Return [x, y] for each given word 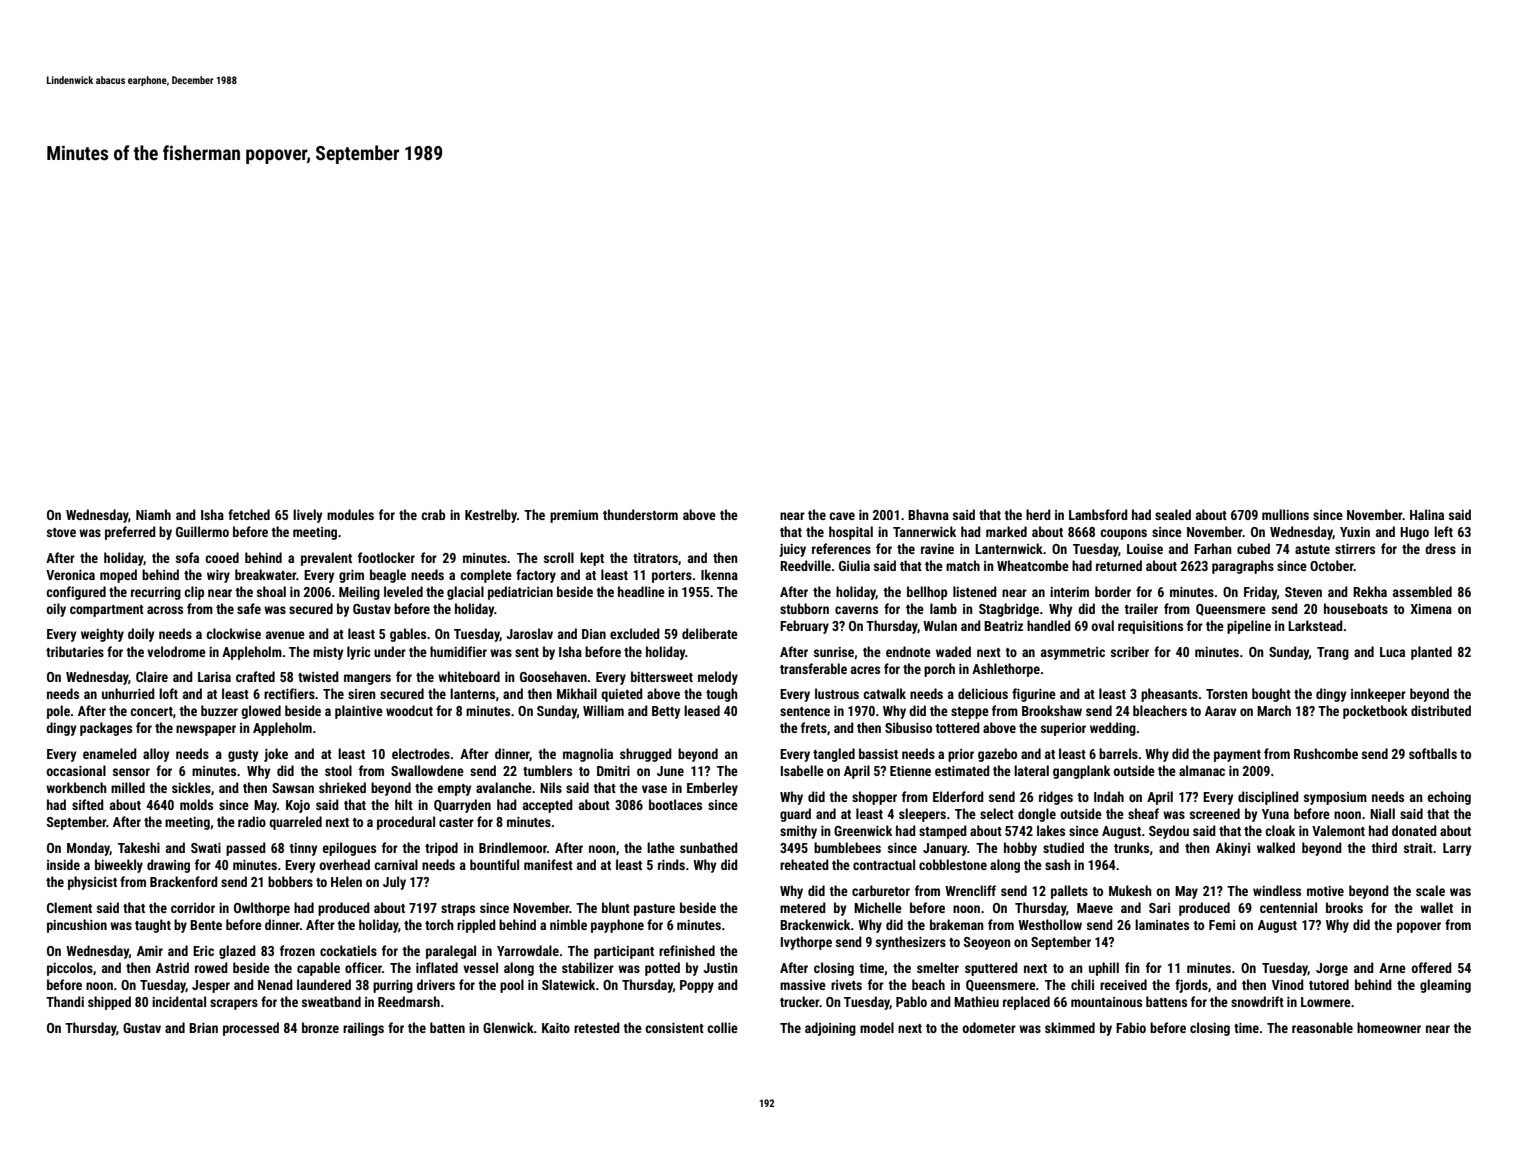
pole [58, 712]
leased [702, 710]
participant [624, 952]
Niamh [153, 514]
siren [362, 694]
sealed [1173, 514]
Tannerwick [924, 531]
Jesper [211, 986]
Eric [203, 951]
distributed [1441, 710]
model [877, 1027]
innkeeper [1378, 695]
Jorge [1332, 969]
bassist [878, 753]
